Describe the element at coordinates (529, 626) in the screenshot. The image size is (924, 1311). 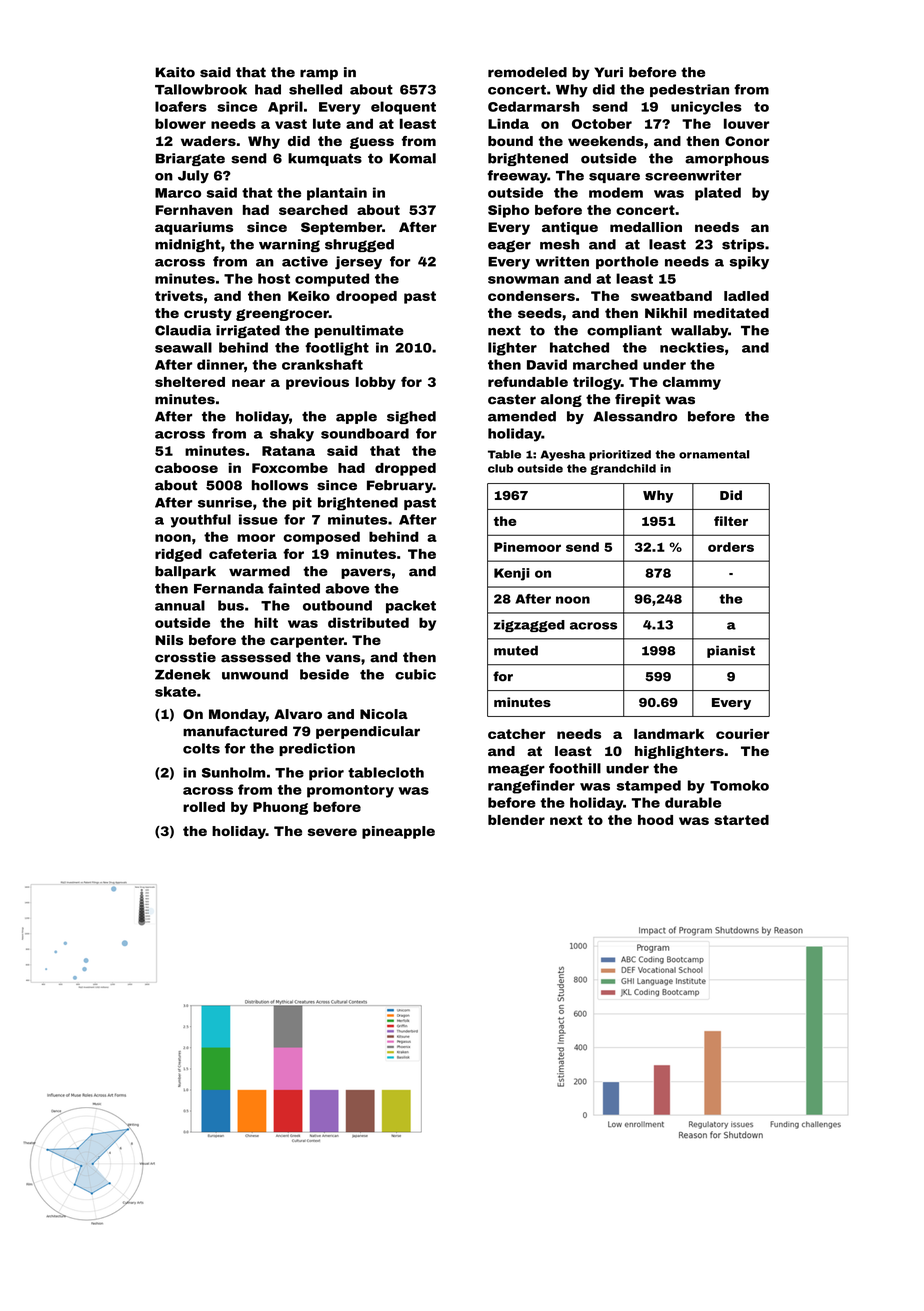
I see `zigzagged` at that location.
